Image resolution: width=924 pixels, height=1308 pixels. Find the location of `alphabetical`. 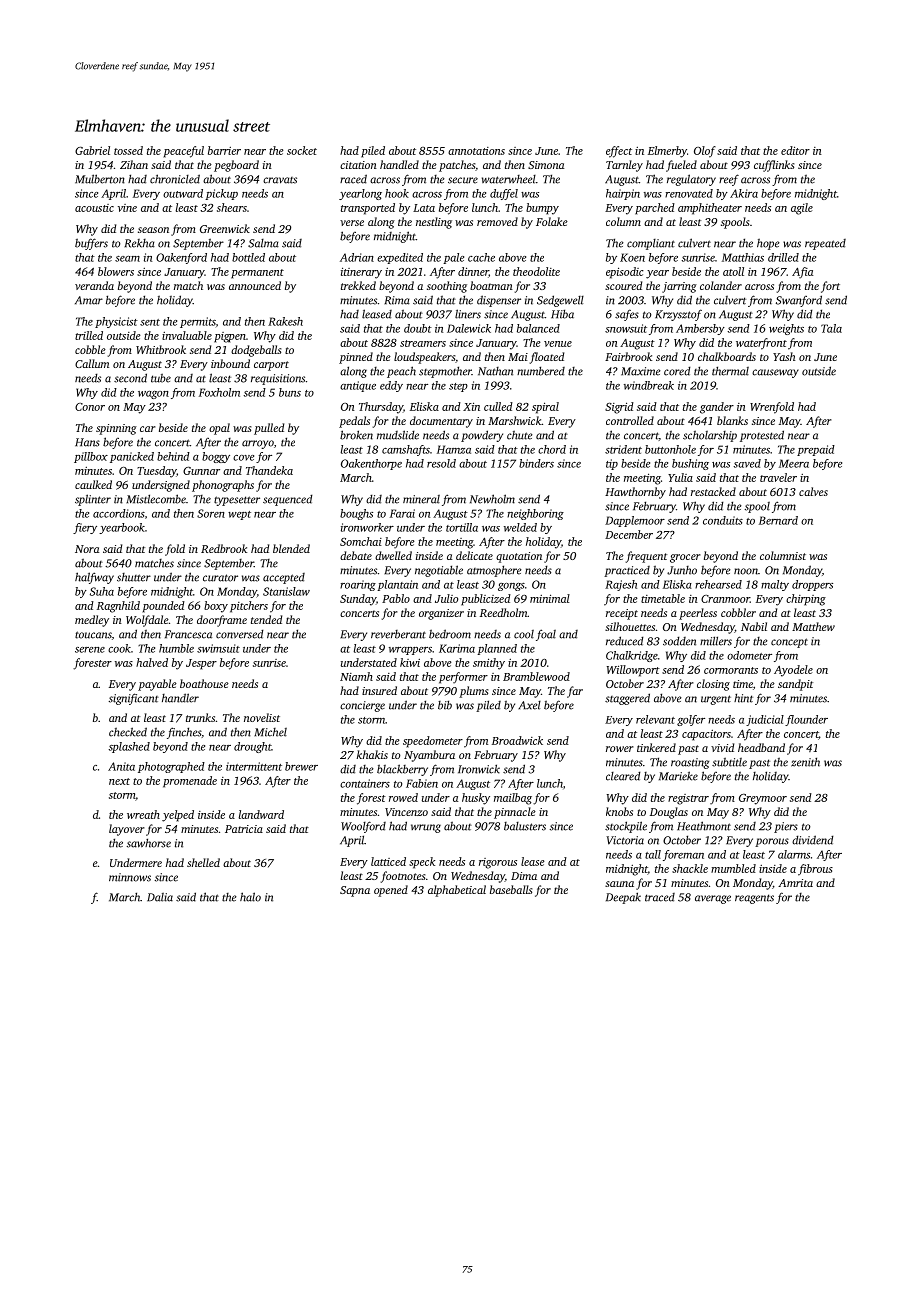

alphabetical is located at coordinates (457, 891).
